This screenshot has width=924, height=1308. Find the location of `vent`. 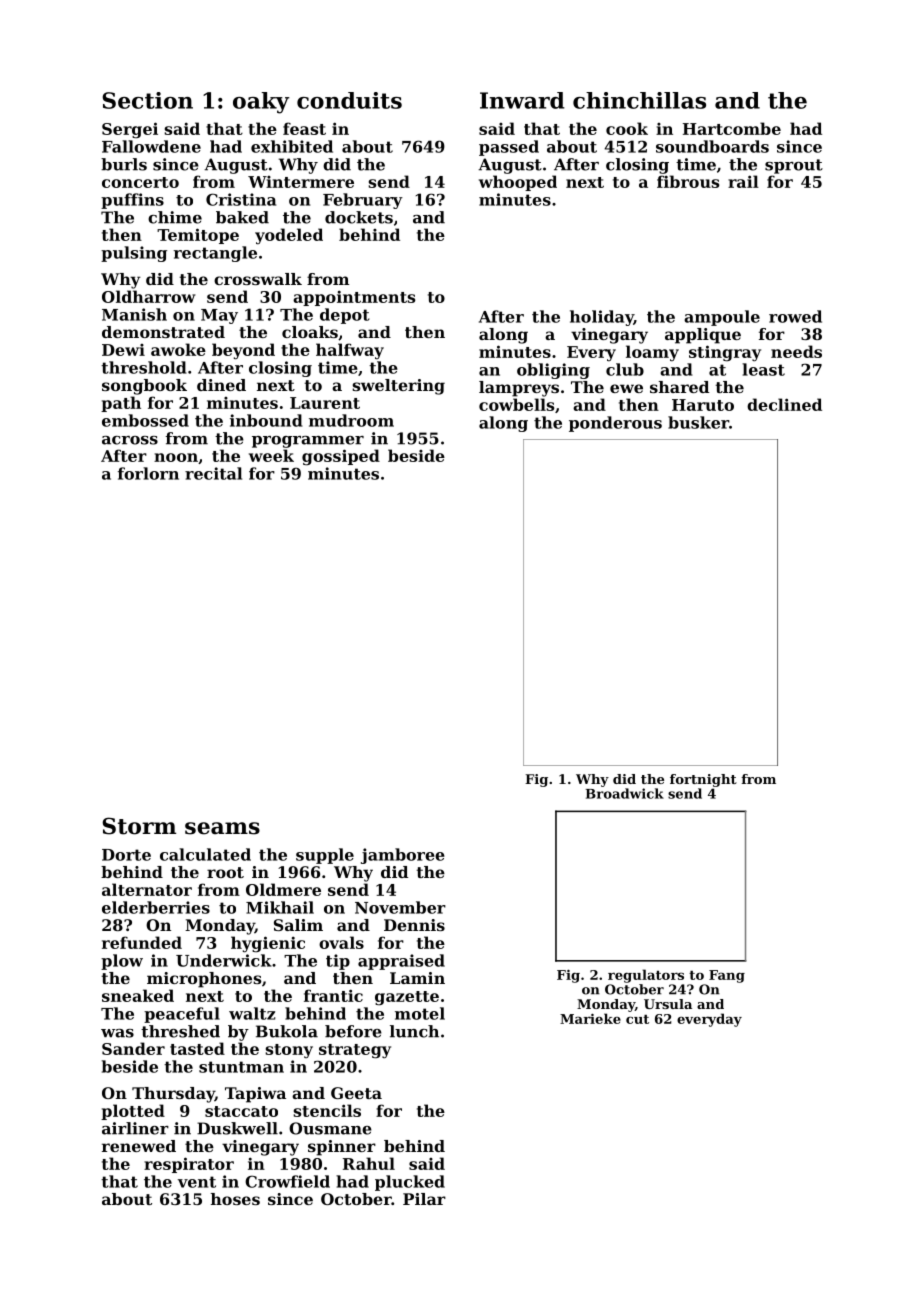

vent is located at coordinates (197, 1182).
